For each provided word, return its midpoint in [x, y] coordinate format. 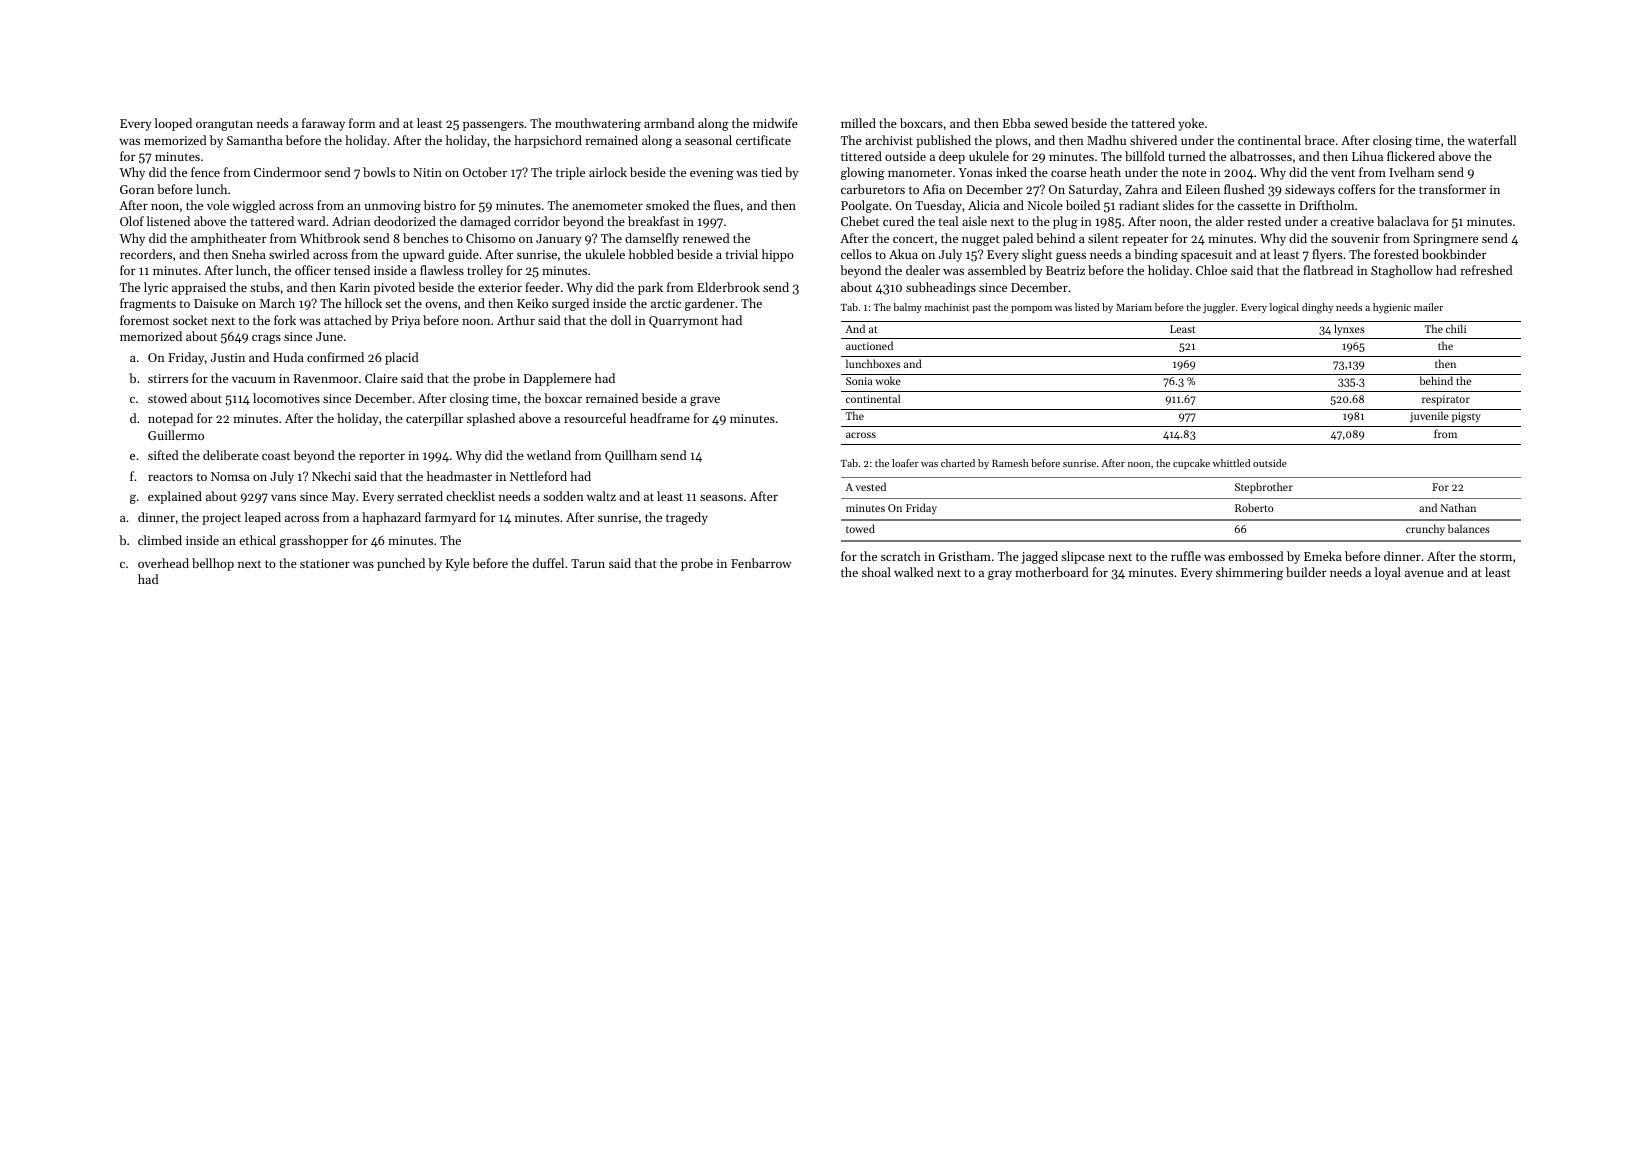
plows [1011, 141]
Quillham [631, 456]
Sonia [859, 381]
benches [425, 238]
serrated [420, 496]
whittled [1231, 463]
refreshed [1486, 270]
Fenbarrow [761, 563]
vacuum [254, 380]
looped [173, 124]
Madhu [1106, 140]
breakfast [654, 221]
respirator [1446, 400]
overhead [163, 563]
